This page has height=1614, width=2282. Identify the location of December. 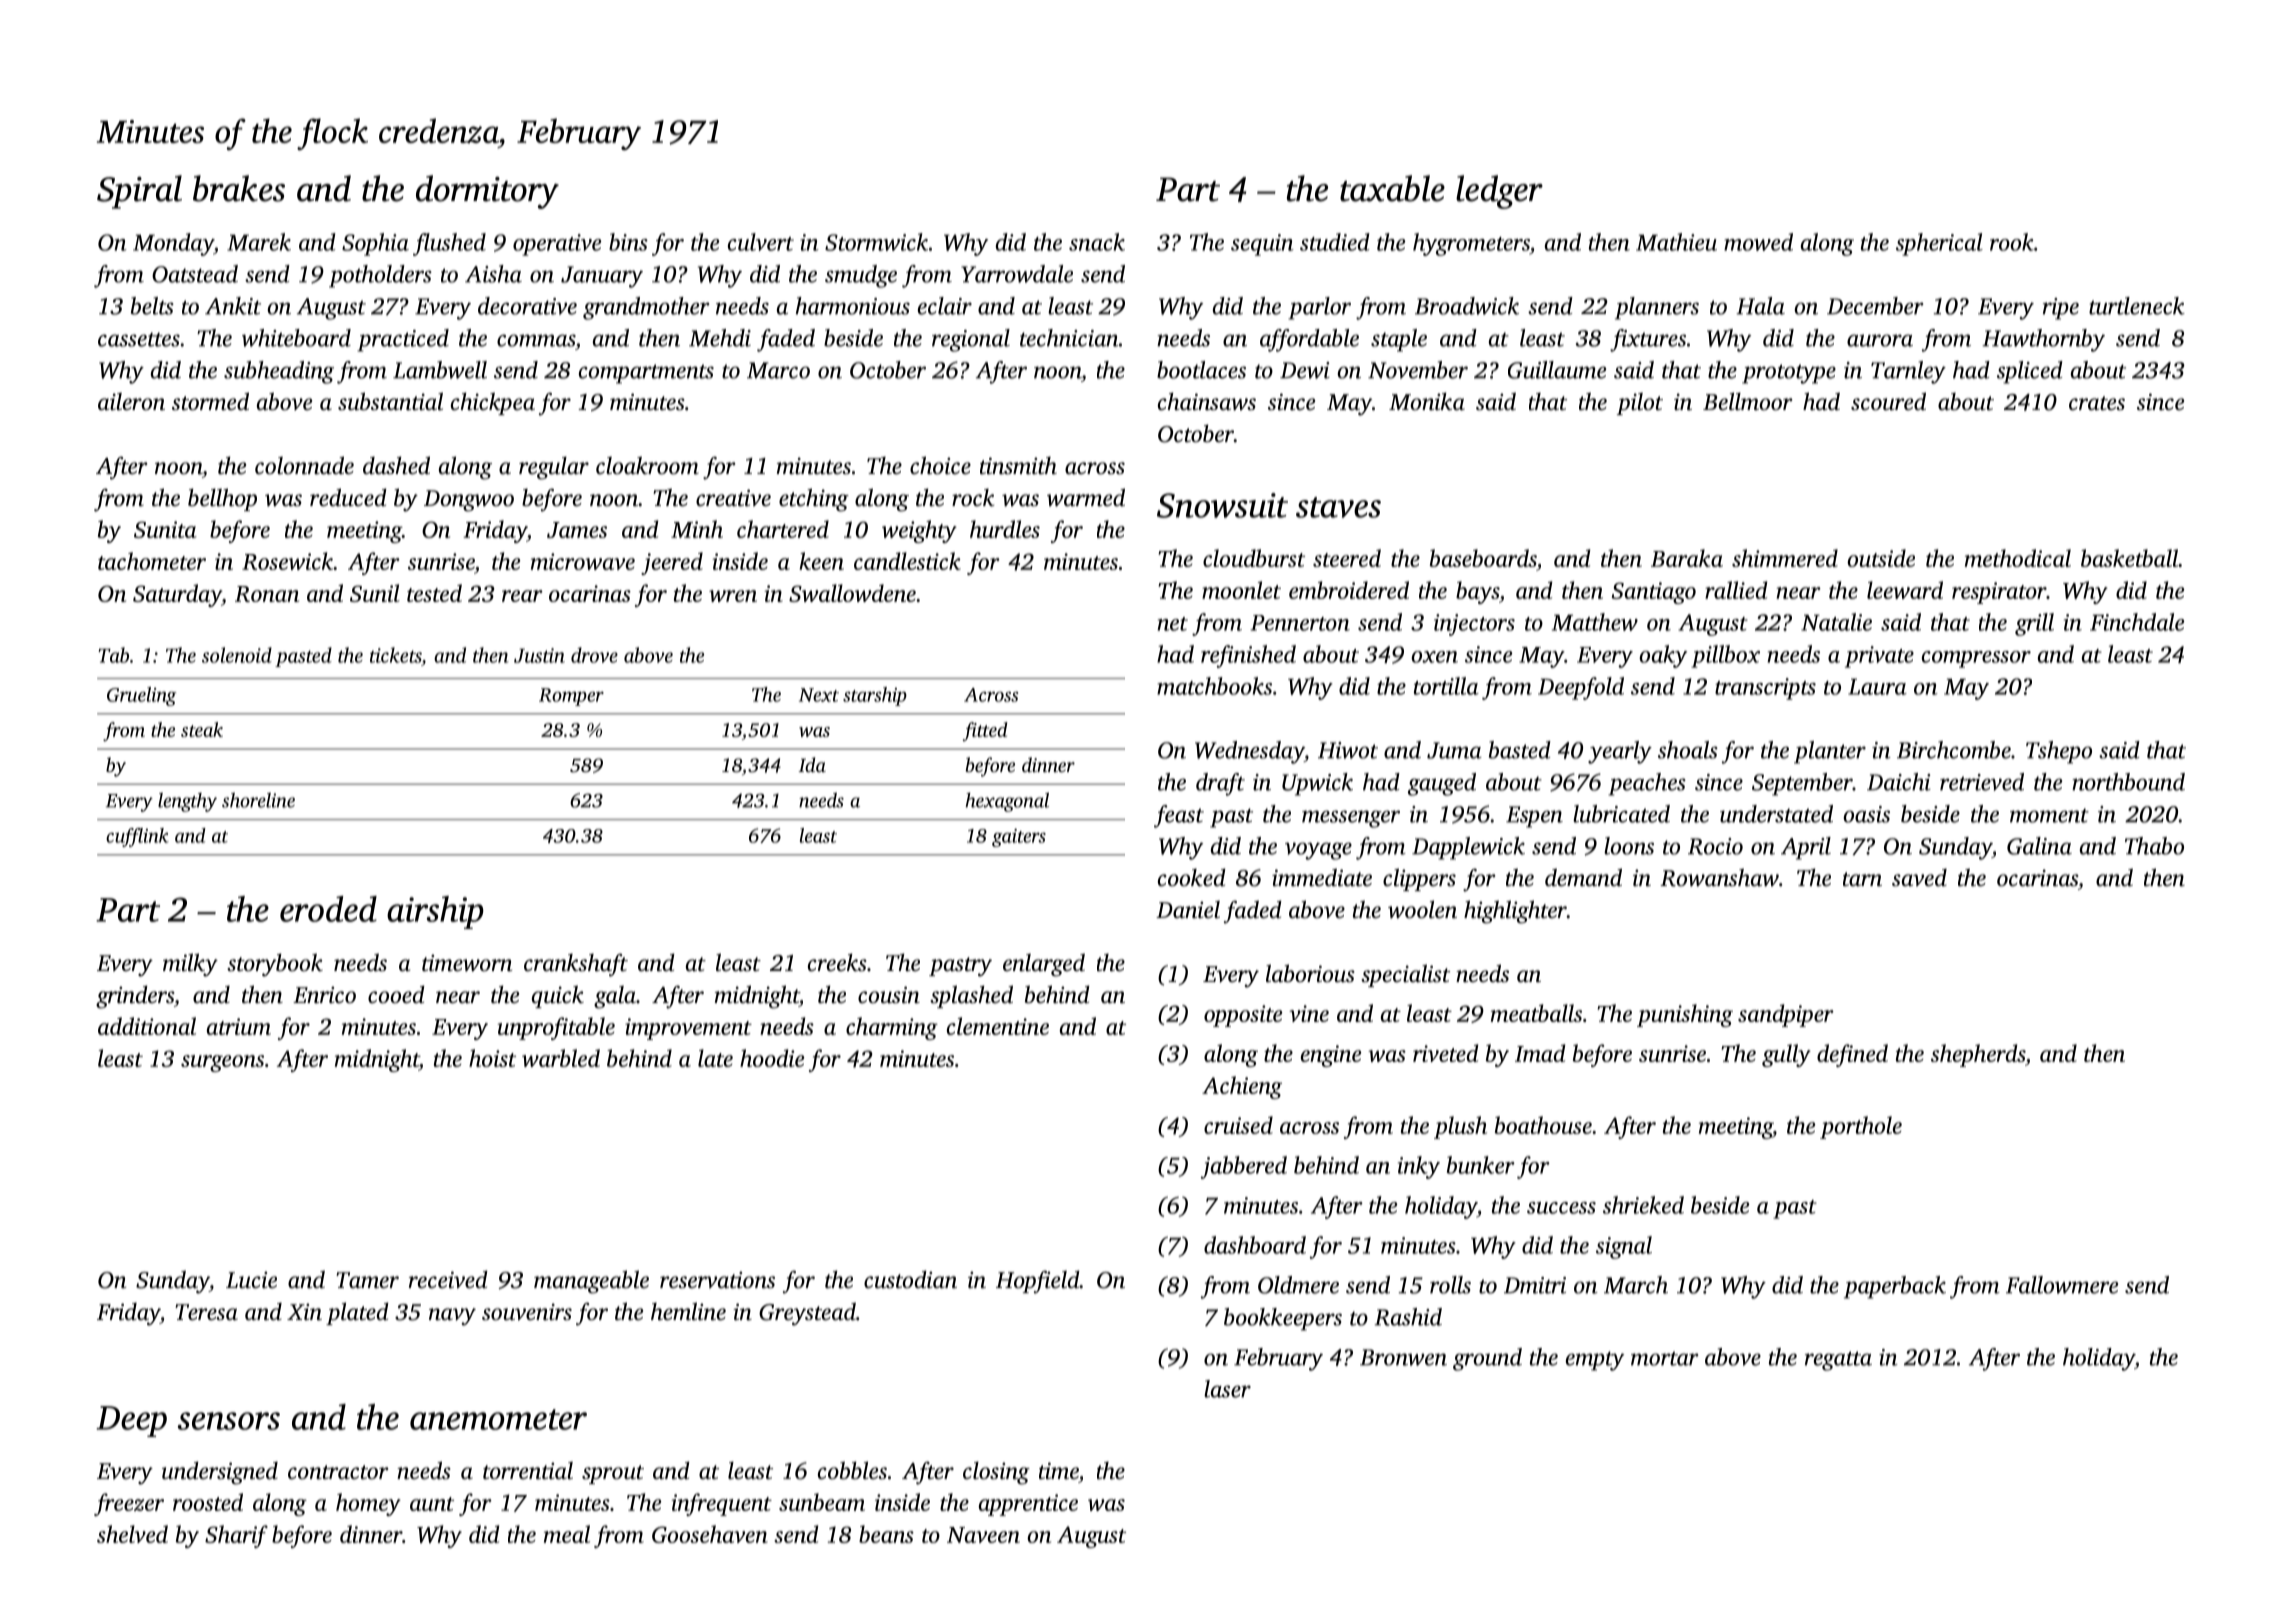
(1875, 306).
